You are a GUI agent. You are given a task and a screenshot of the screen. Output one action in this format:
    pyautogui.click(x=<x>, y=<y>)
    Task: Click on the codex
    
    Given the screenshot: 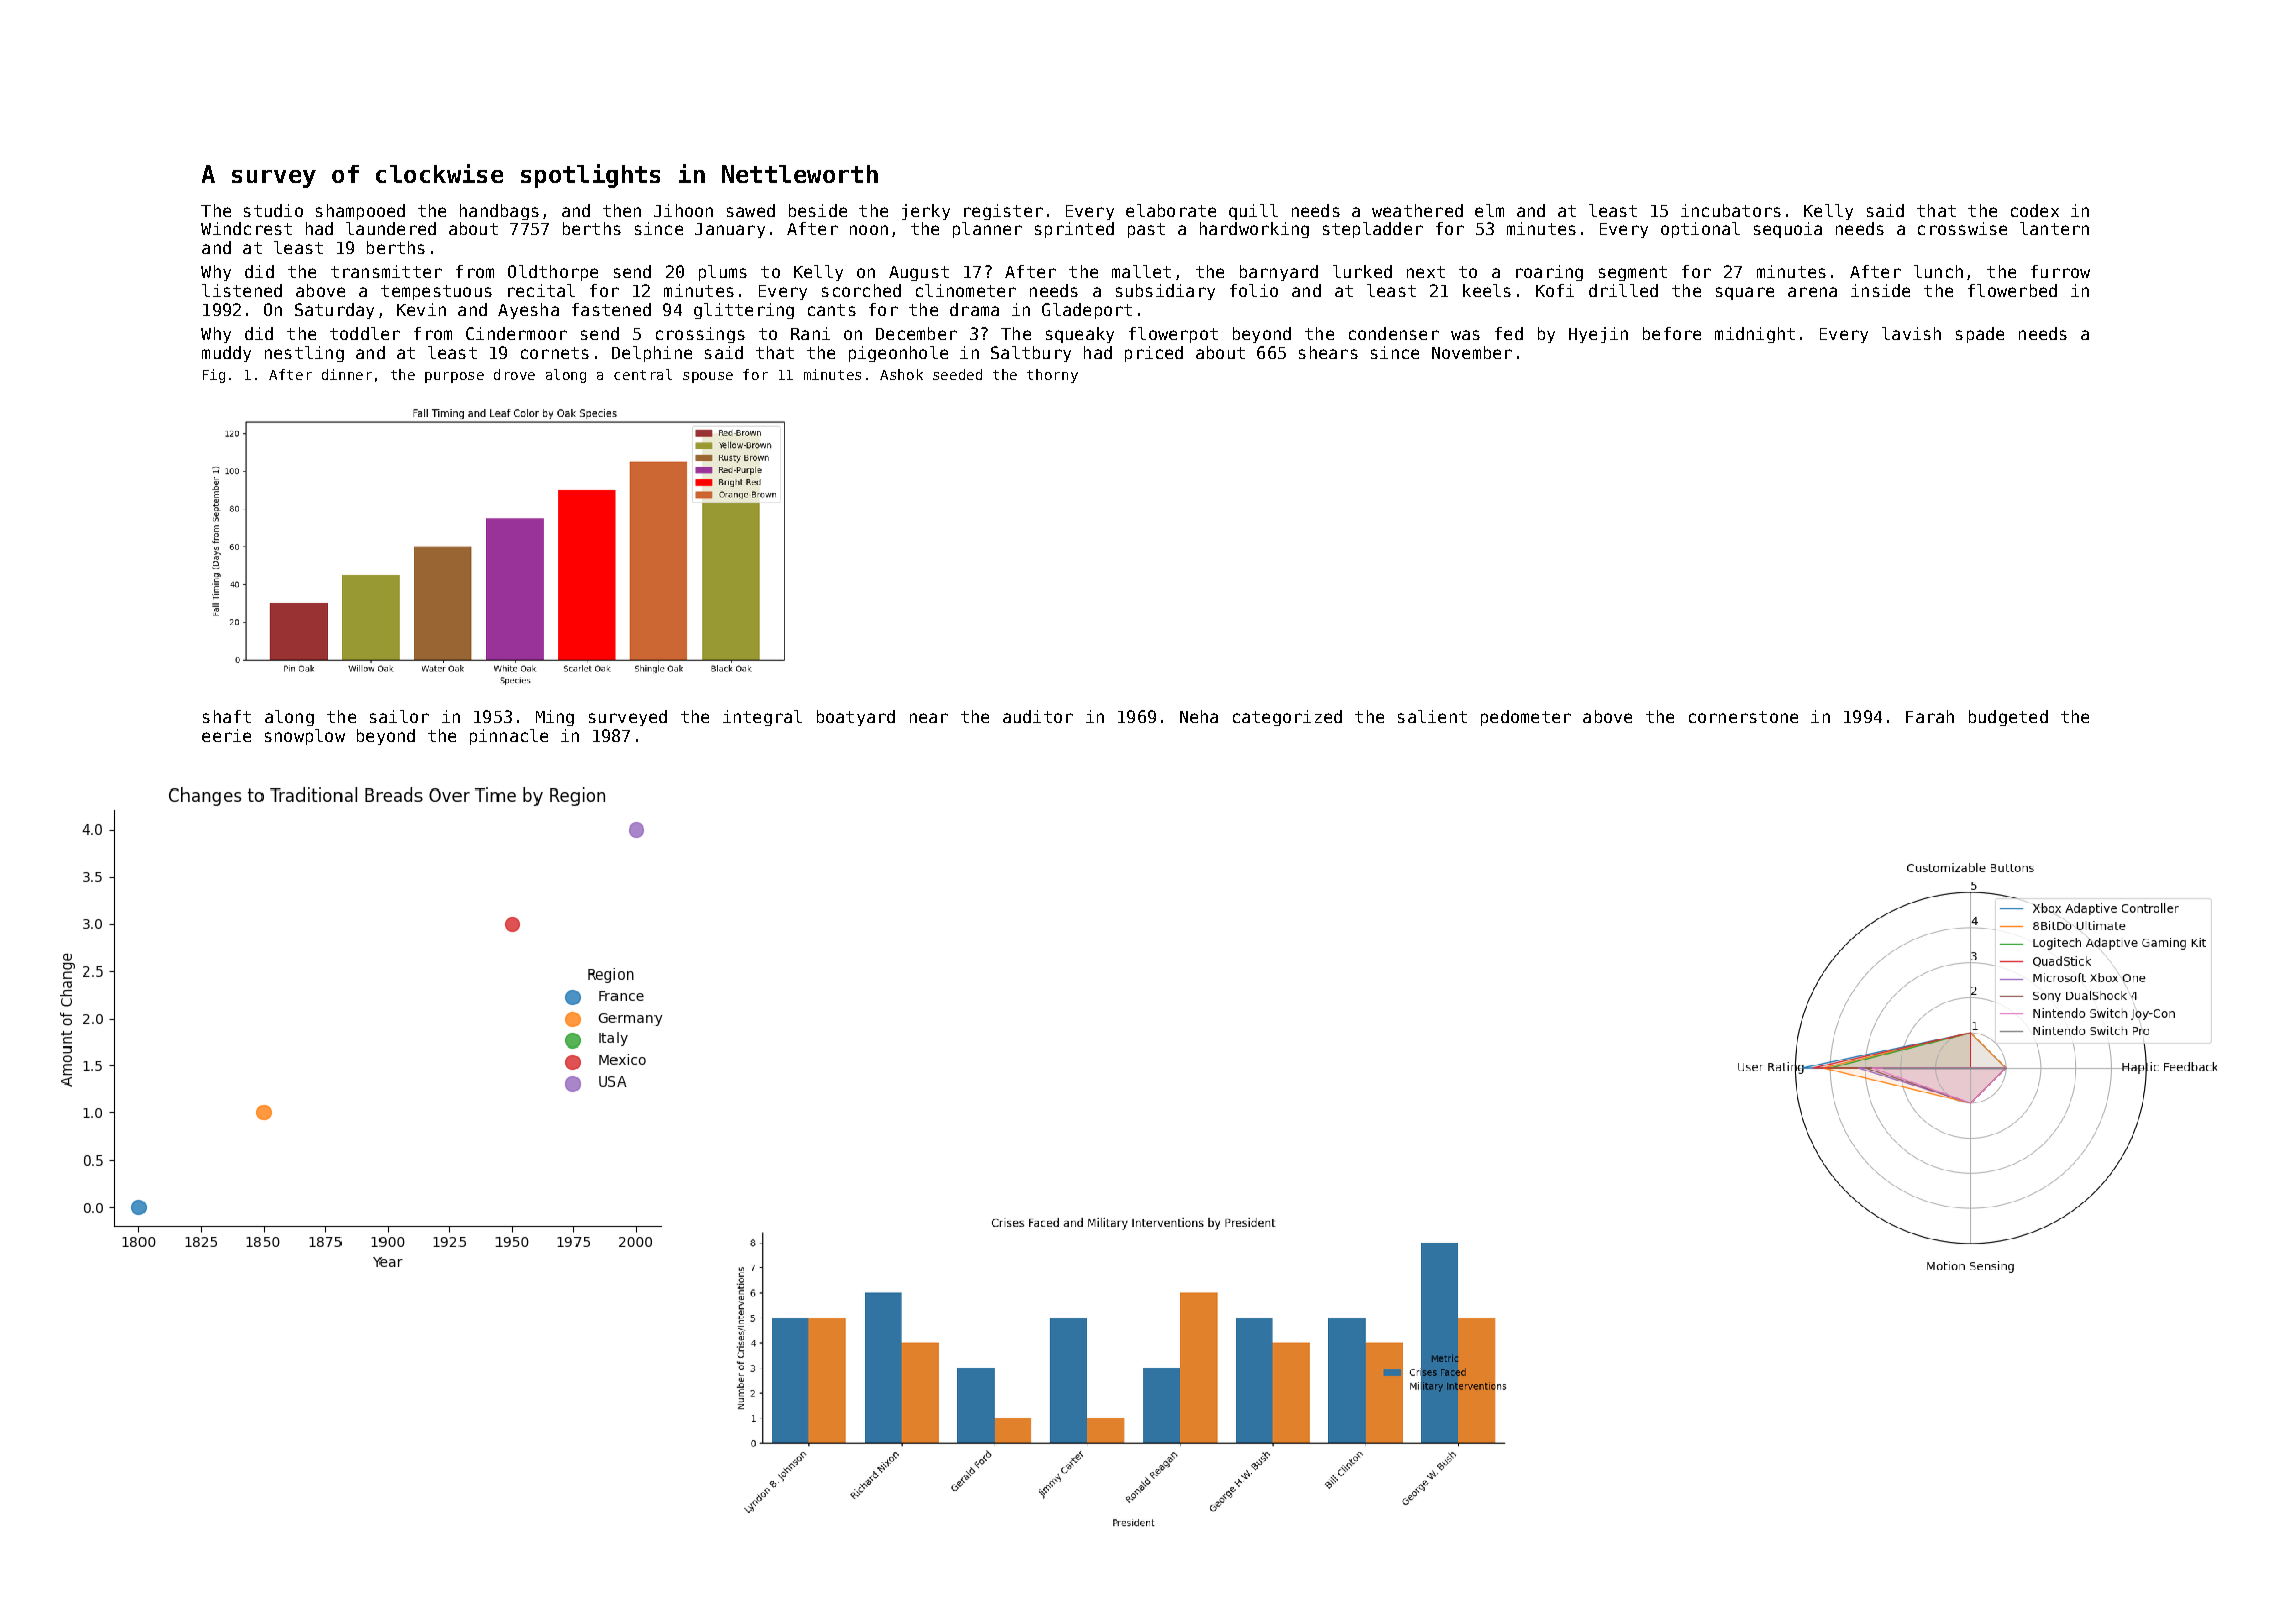 What is the action you would take?
    pyautogui.click(x=2035, y=210)
